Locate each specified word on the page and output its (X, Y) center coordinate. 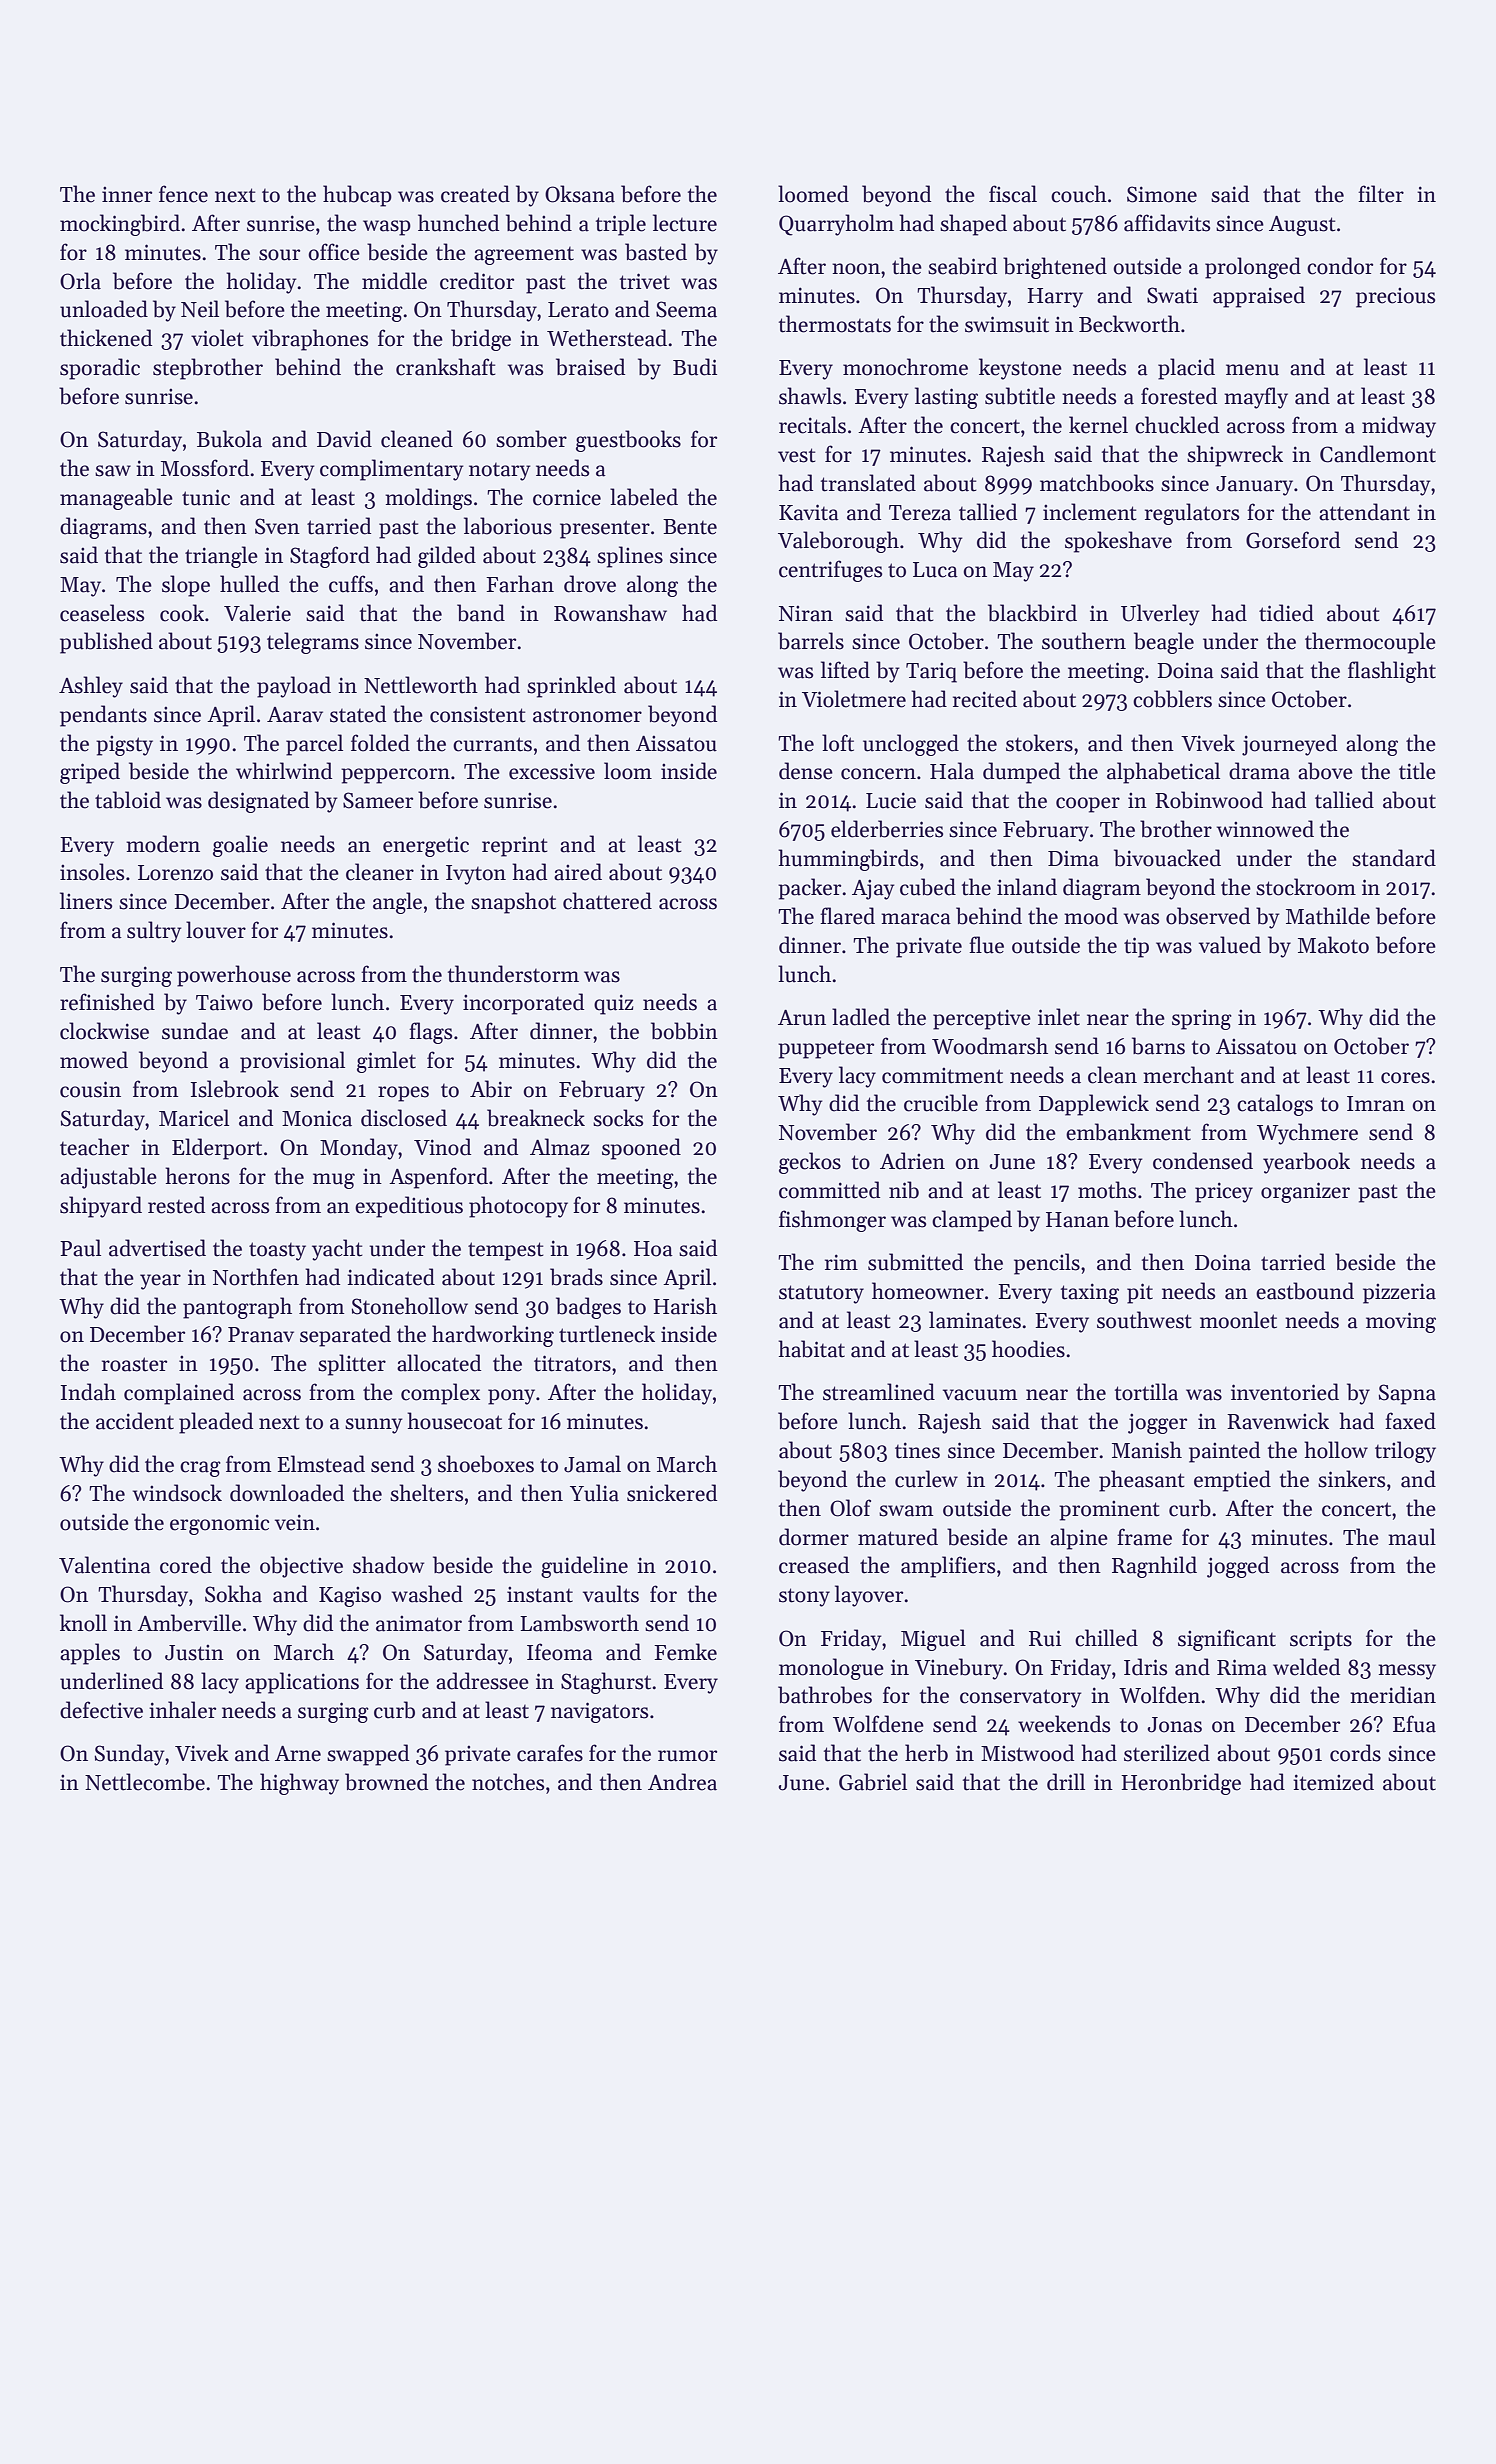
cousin (90, 1089)
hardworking (493, 1336)
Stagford (330, 557)
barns (1158, 1046)
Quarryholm (836, 225)
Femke (685, 1652)
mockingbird (120, 225)
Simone (1162, 194)
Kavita (809, 512)
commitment (942, 1075)
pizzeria (1399, 1293)
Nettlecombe (145, 1782)
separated (345, 1336)
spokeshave (1118, 542)
